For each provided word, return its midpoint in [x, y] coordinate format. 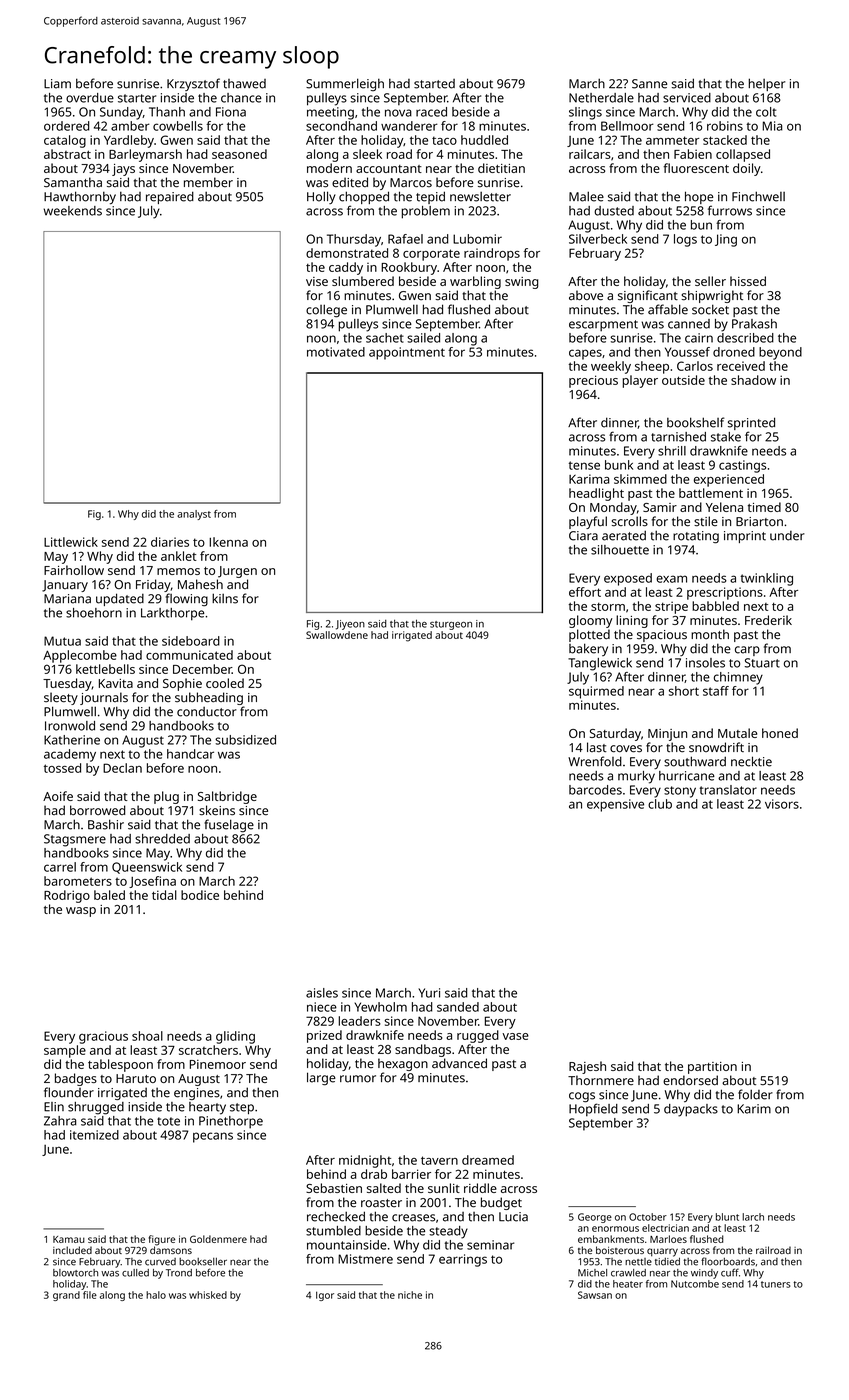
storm [608, 607]
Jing [726, 240]
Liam [57, 84]
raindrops [492, 254]
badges [76, 1079]
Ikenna [228, 542]
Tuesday [67, 684]
